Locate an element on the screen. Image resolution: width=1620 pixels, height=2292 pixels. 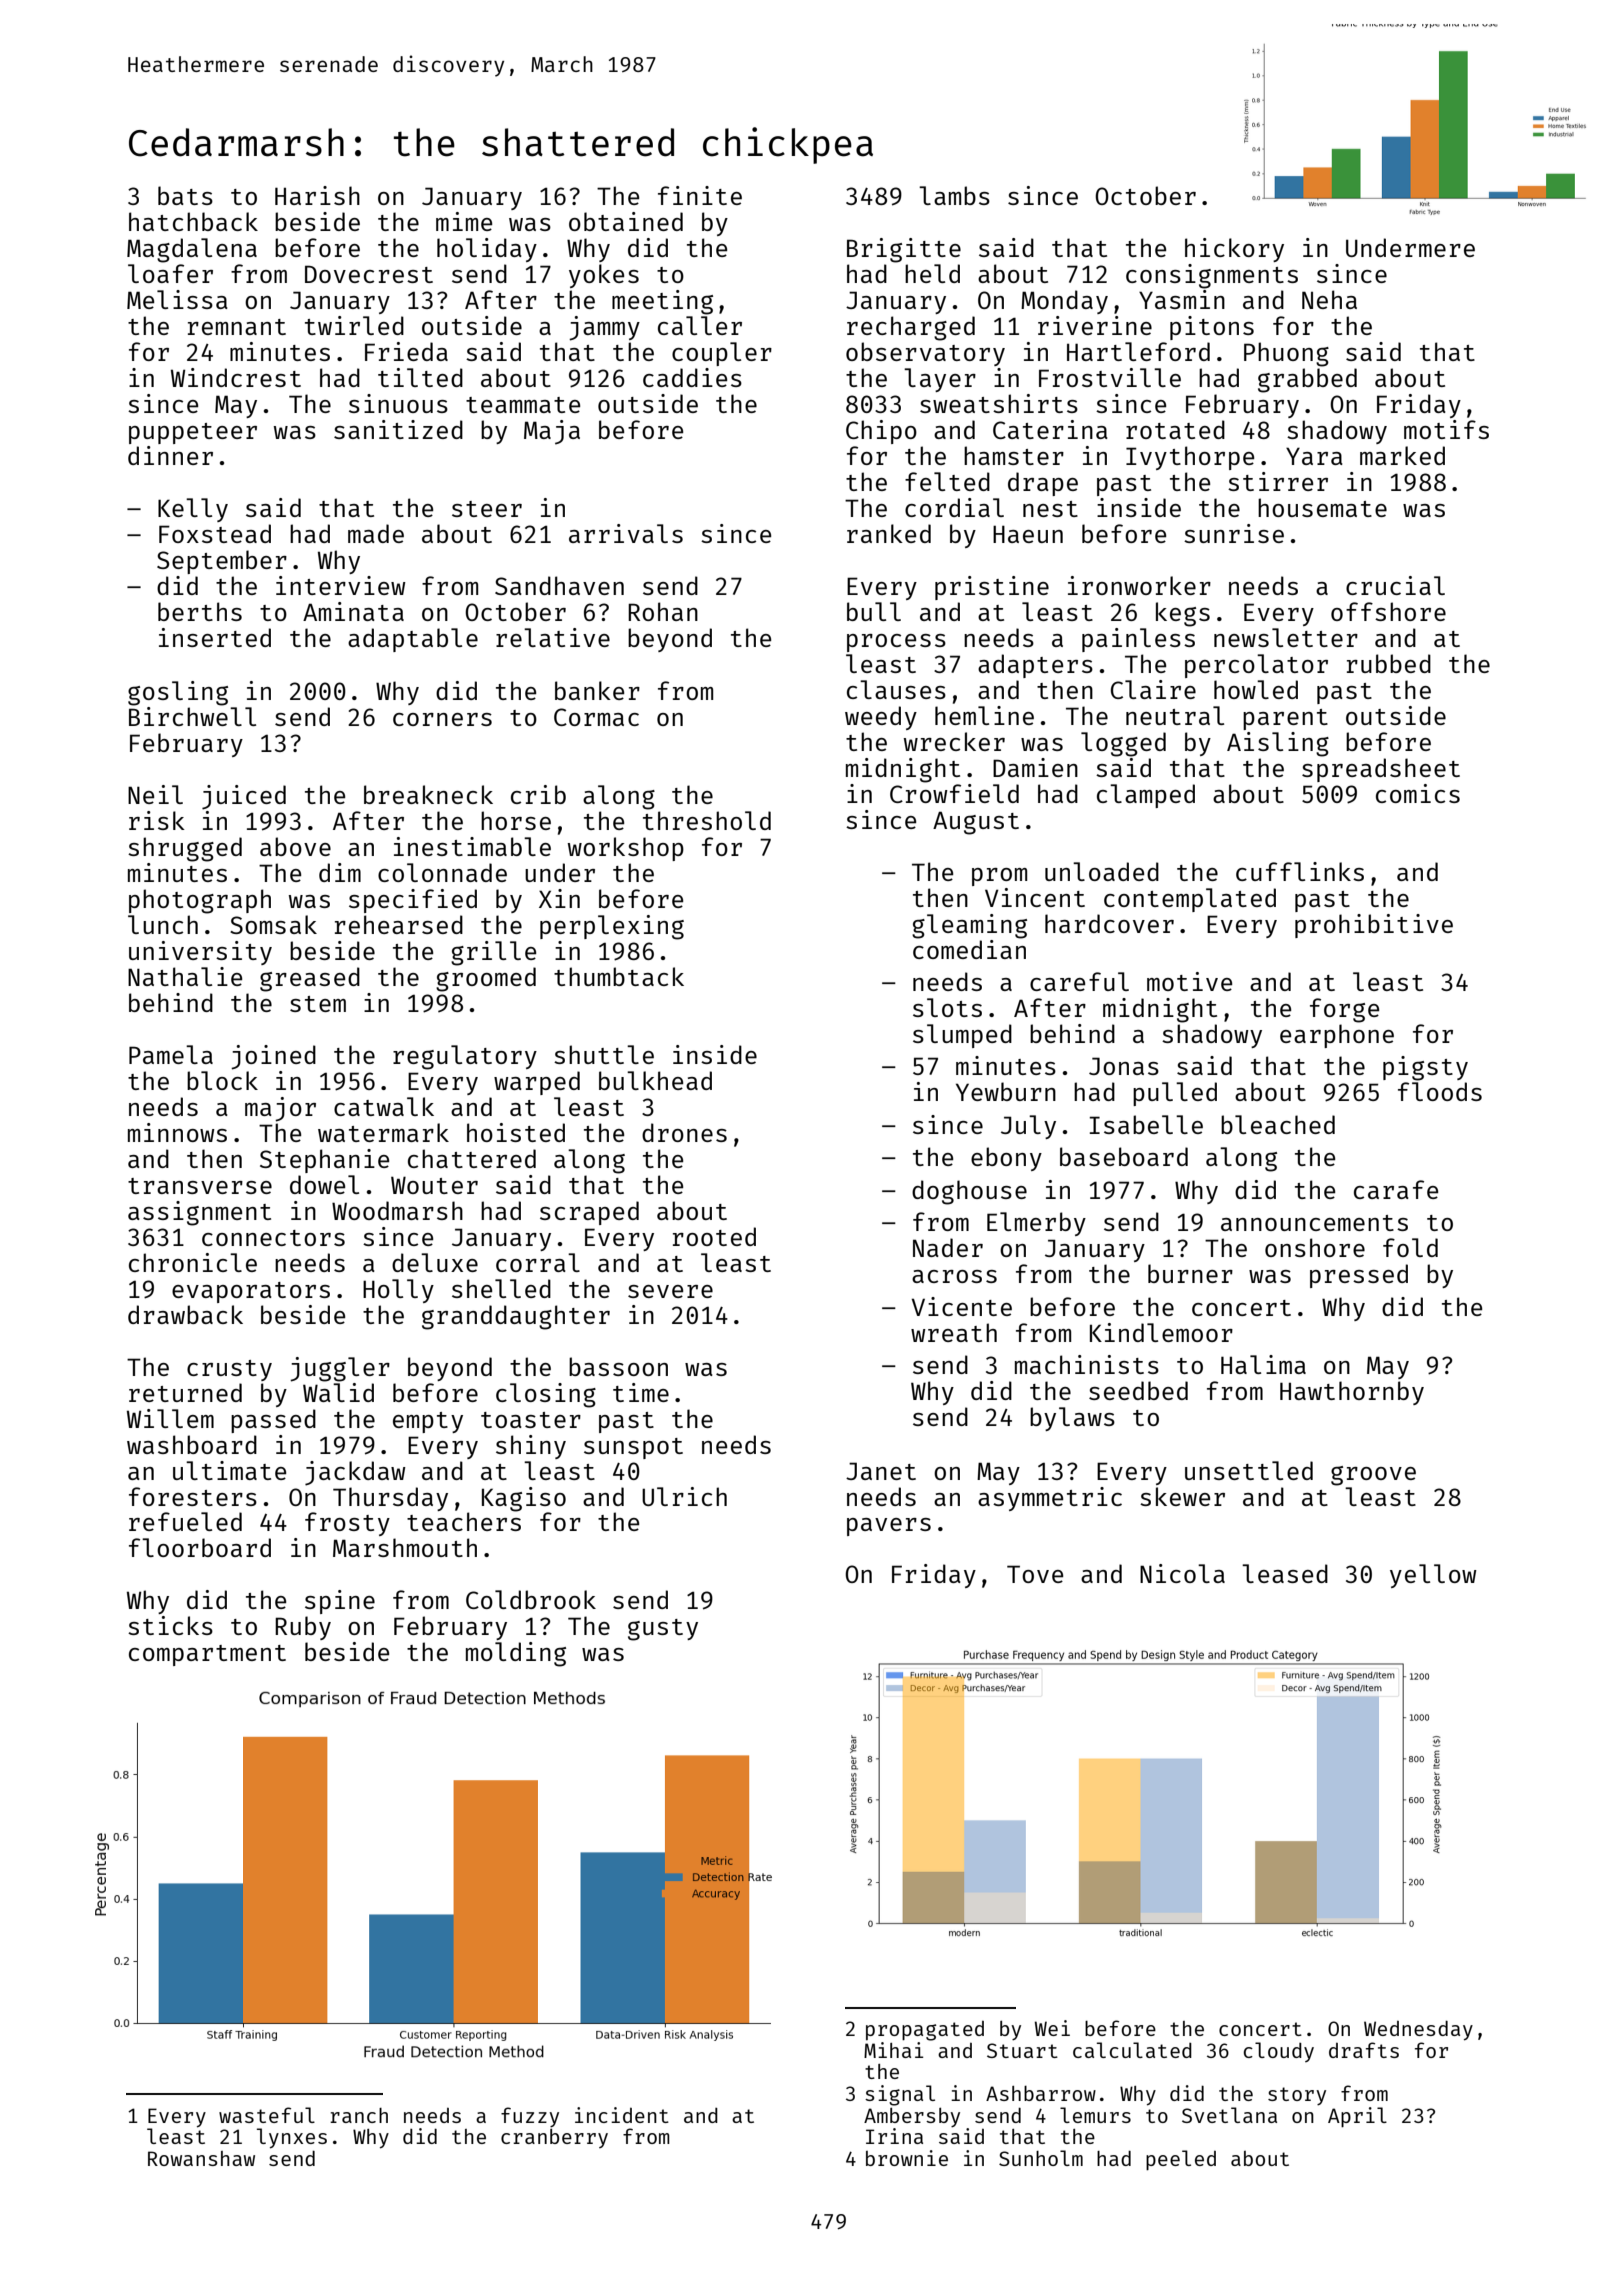
Rowanshaw is located at coordinates (201, 2158).
